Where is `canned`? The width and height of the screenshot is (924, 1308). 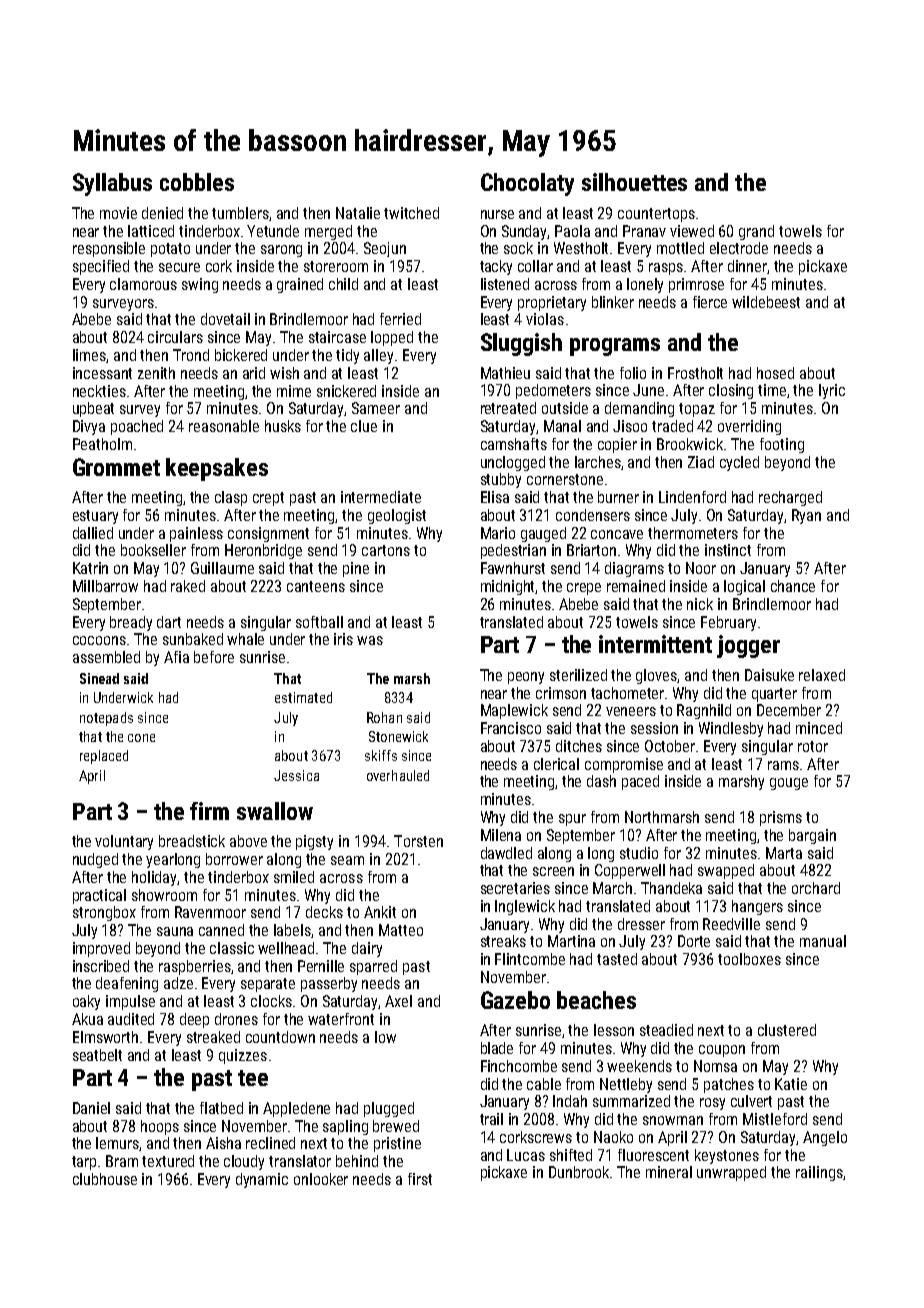
canned is located at coordinates (221, 930).
